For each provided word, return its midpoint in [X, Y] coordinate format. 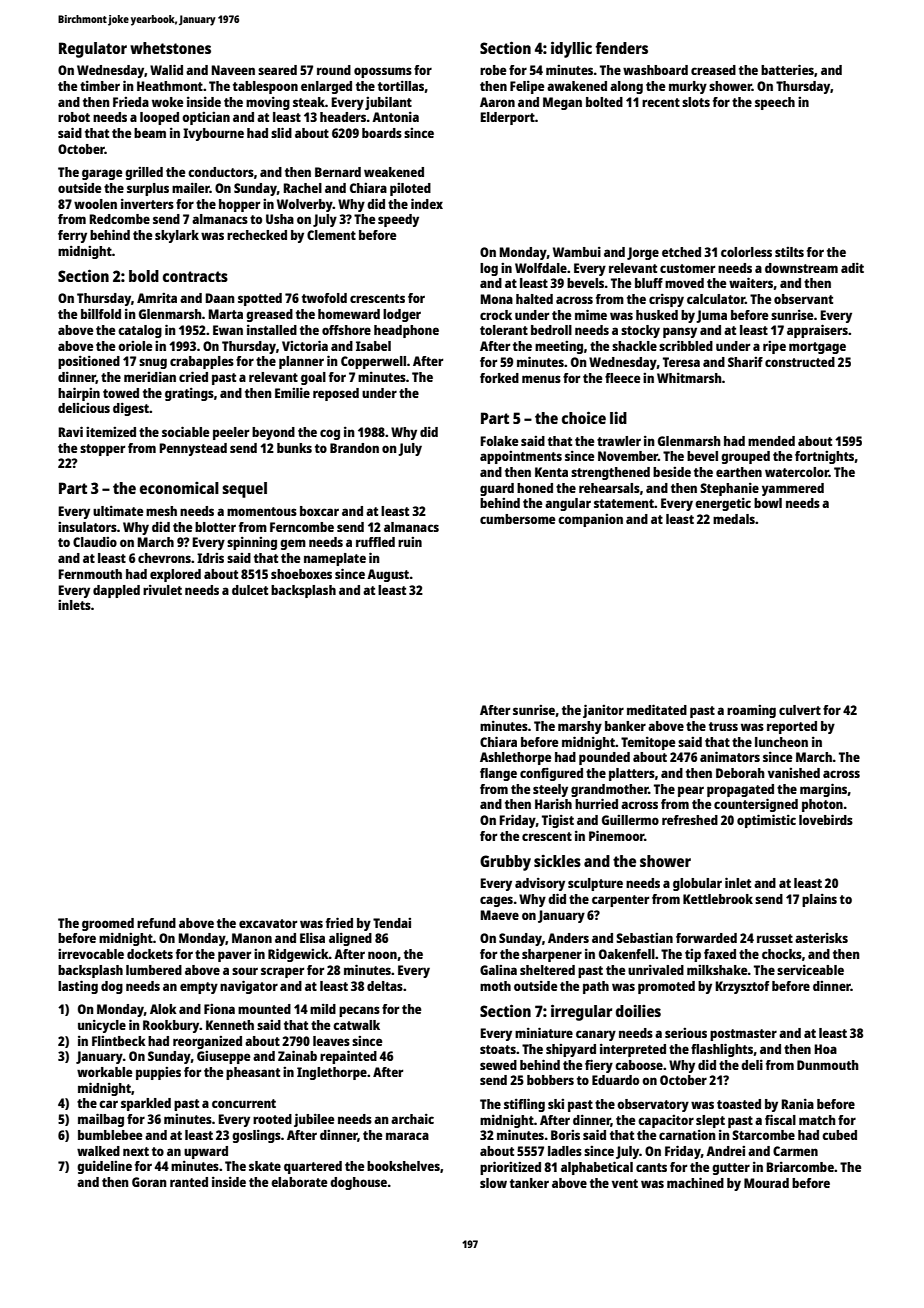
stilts [789, 252]
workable [104, 1072]
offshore [346, 330]
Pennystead [193, 449]
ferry [72, 236]
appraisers [817, 331]
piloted [410, 189]
